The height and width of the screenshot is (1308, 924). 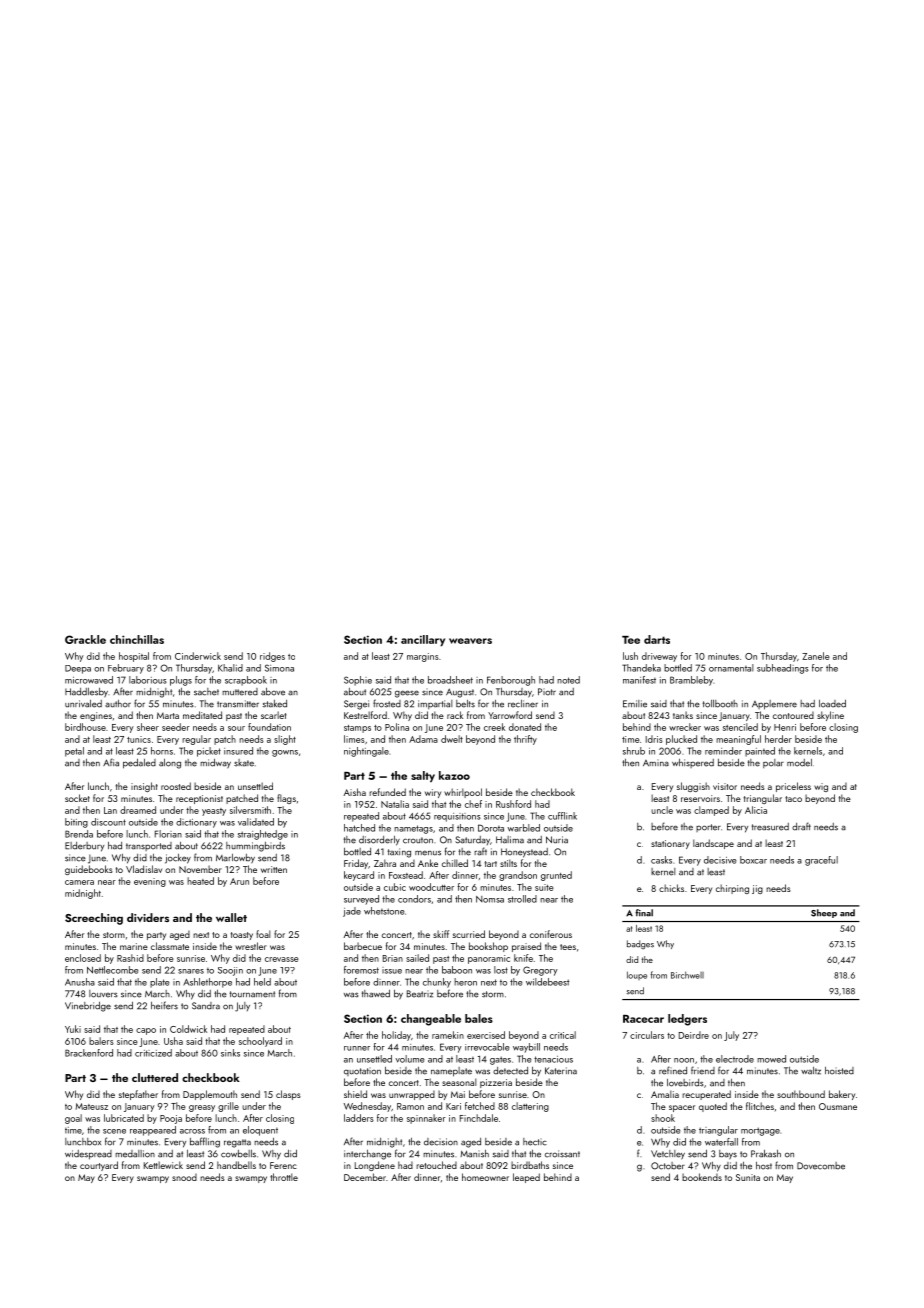 What do you see at coordinates (365, 1177) in the screenshot?
I see `December` at bounding box center [365, 1177].
